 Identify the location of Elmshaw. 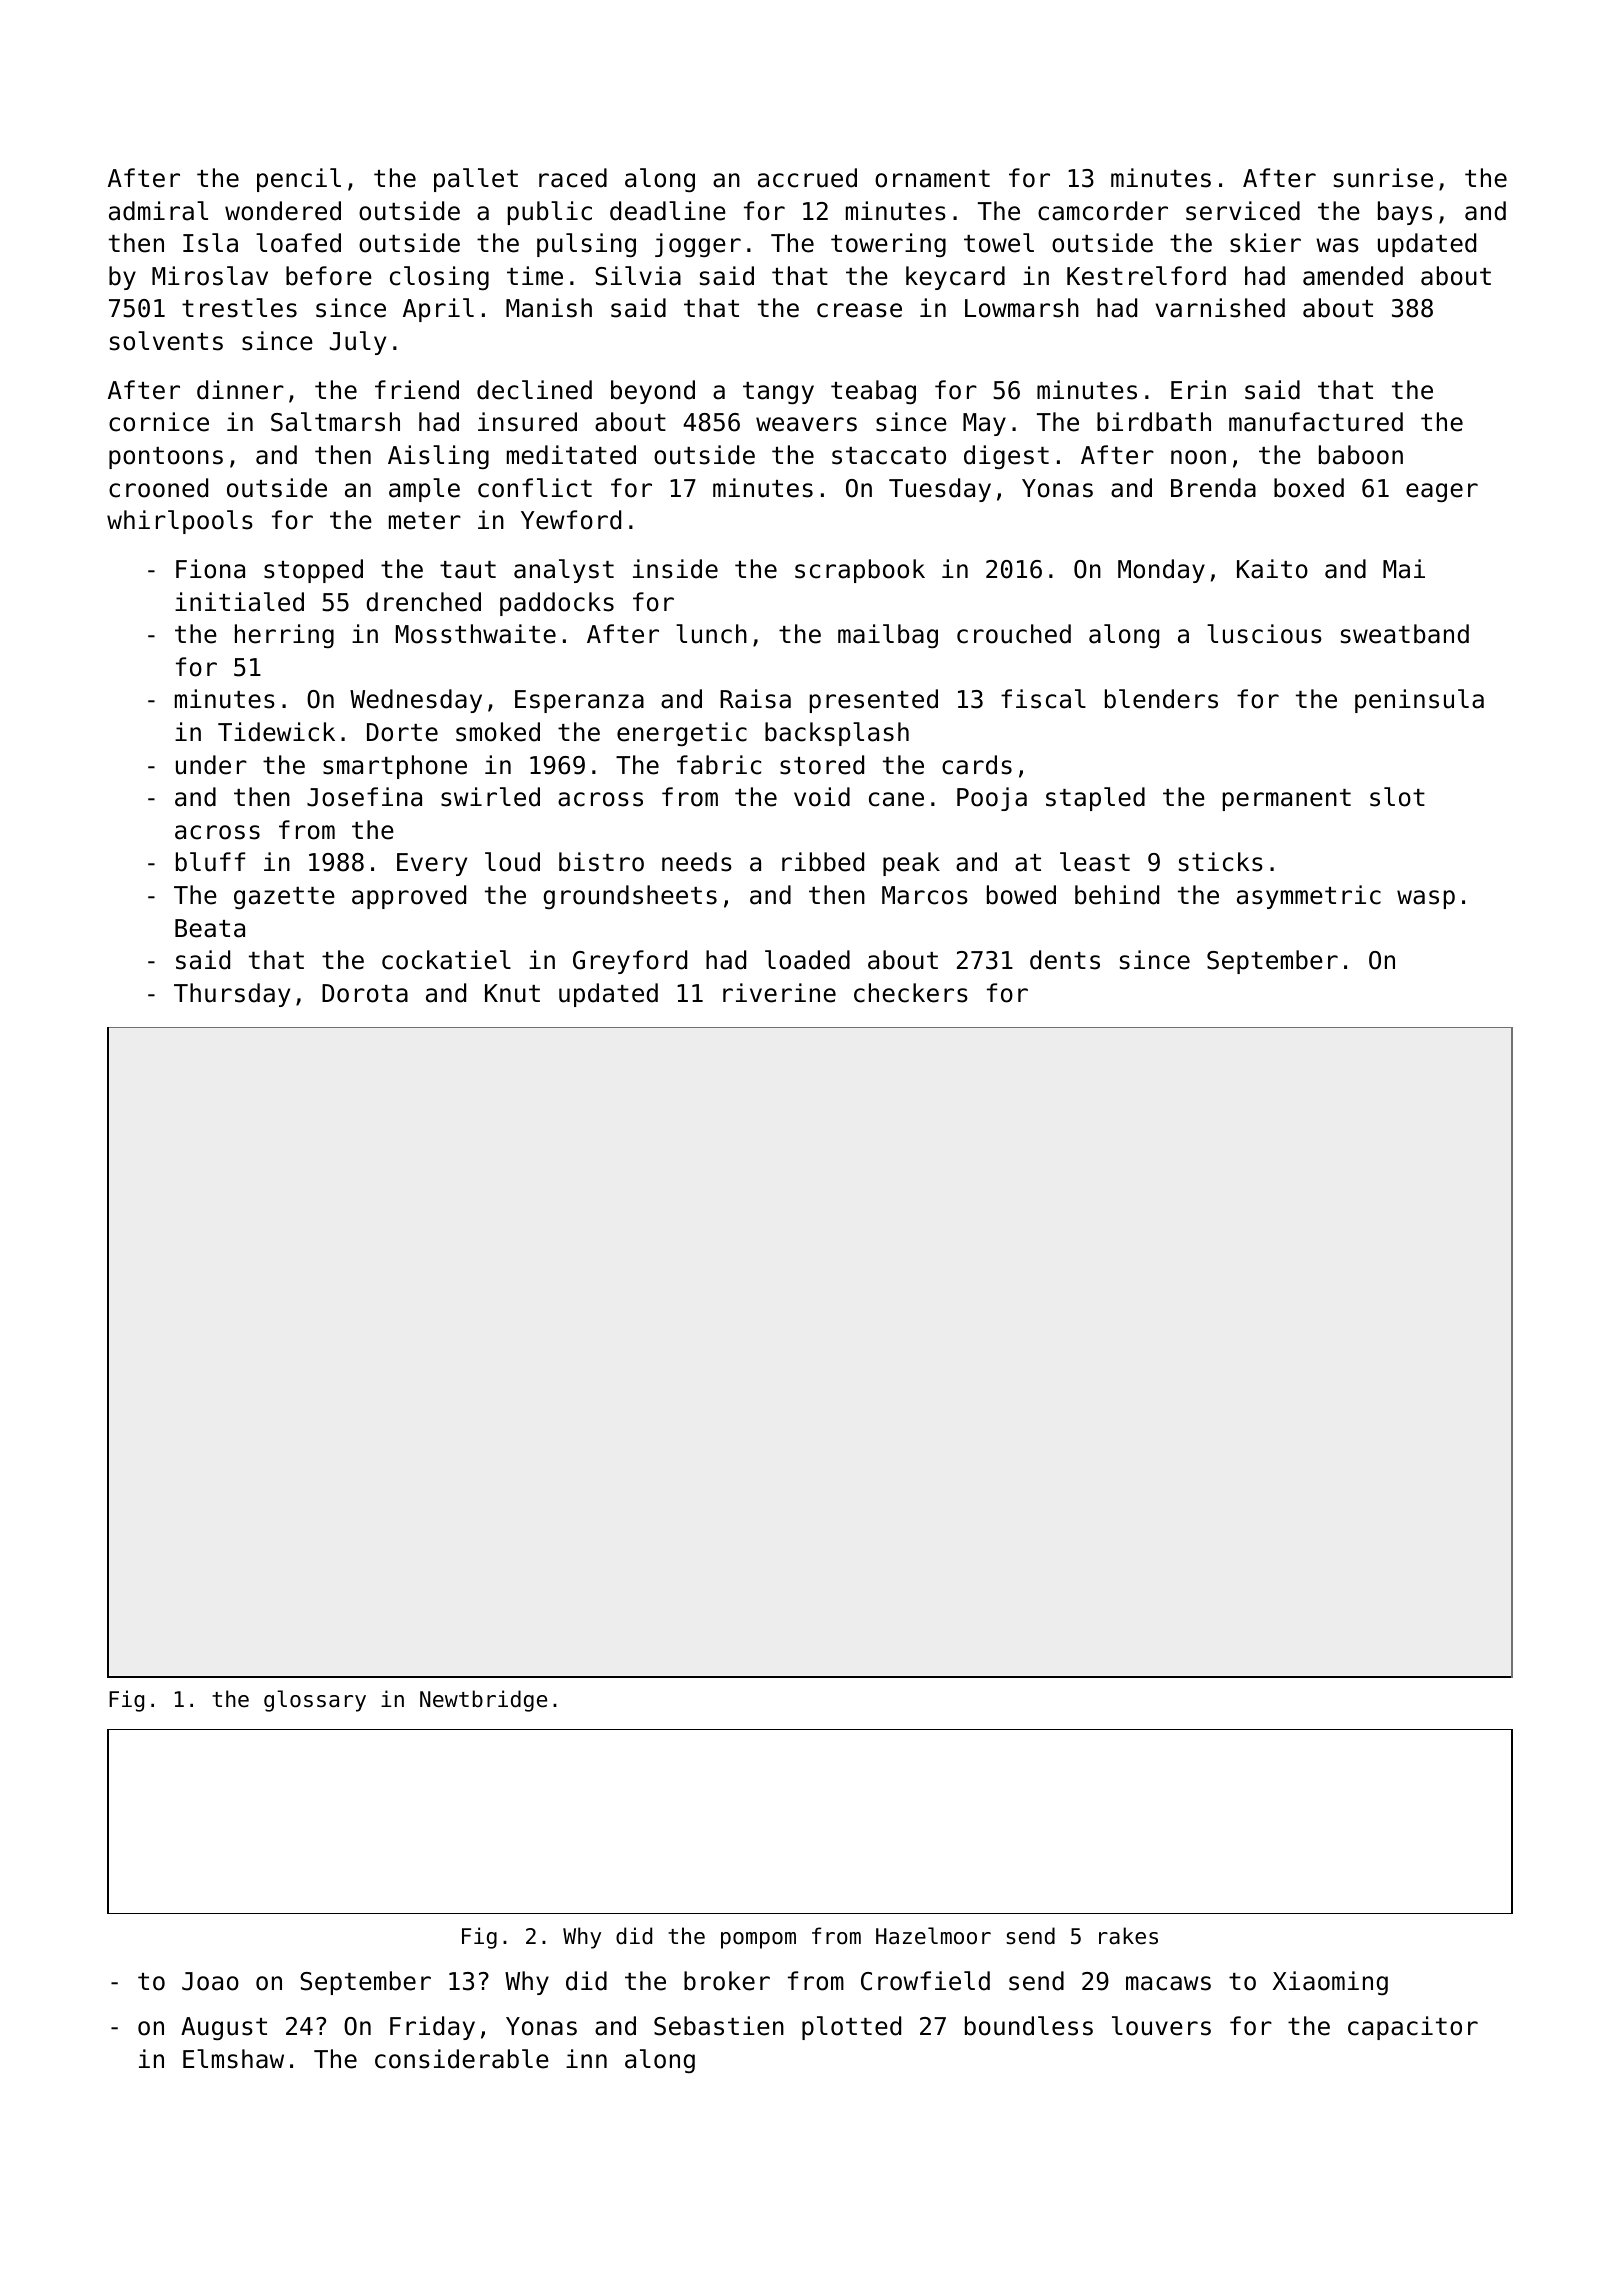
(233, 2059).
